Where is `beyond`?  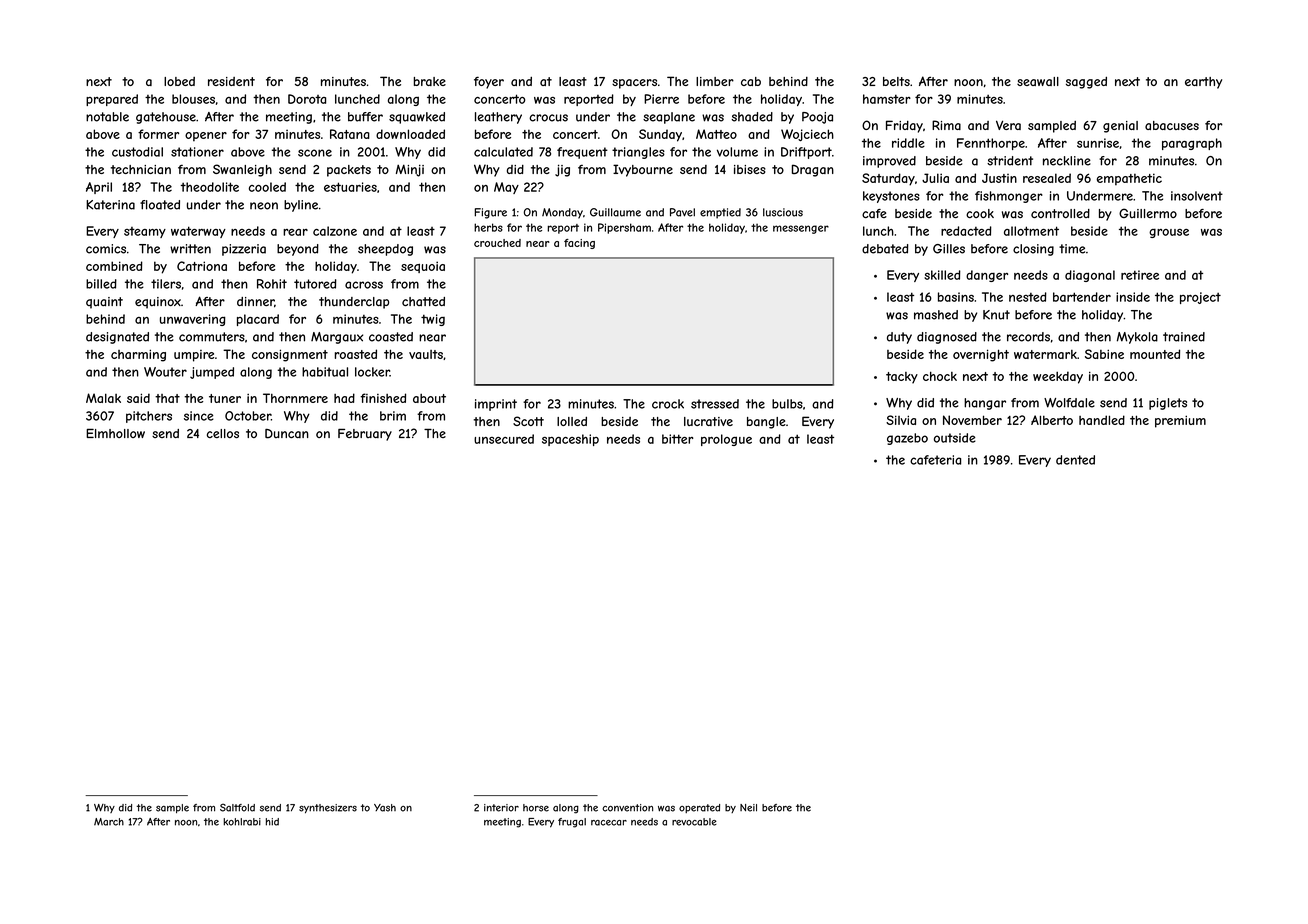
beyond is located at coordinates (298, 250).
